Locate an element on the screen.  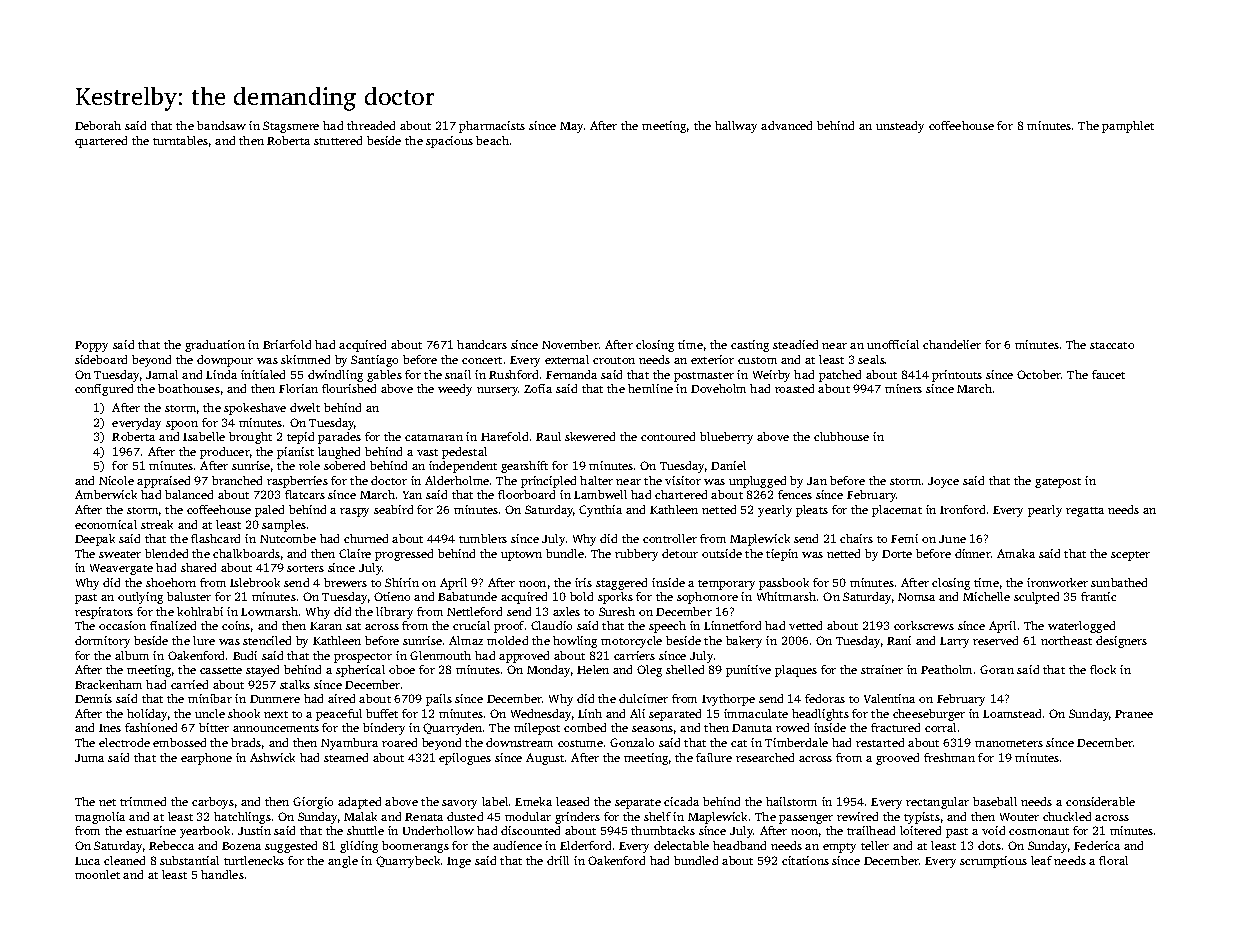
Stagsmere is located at coordinates (291, 127).
